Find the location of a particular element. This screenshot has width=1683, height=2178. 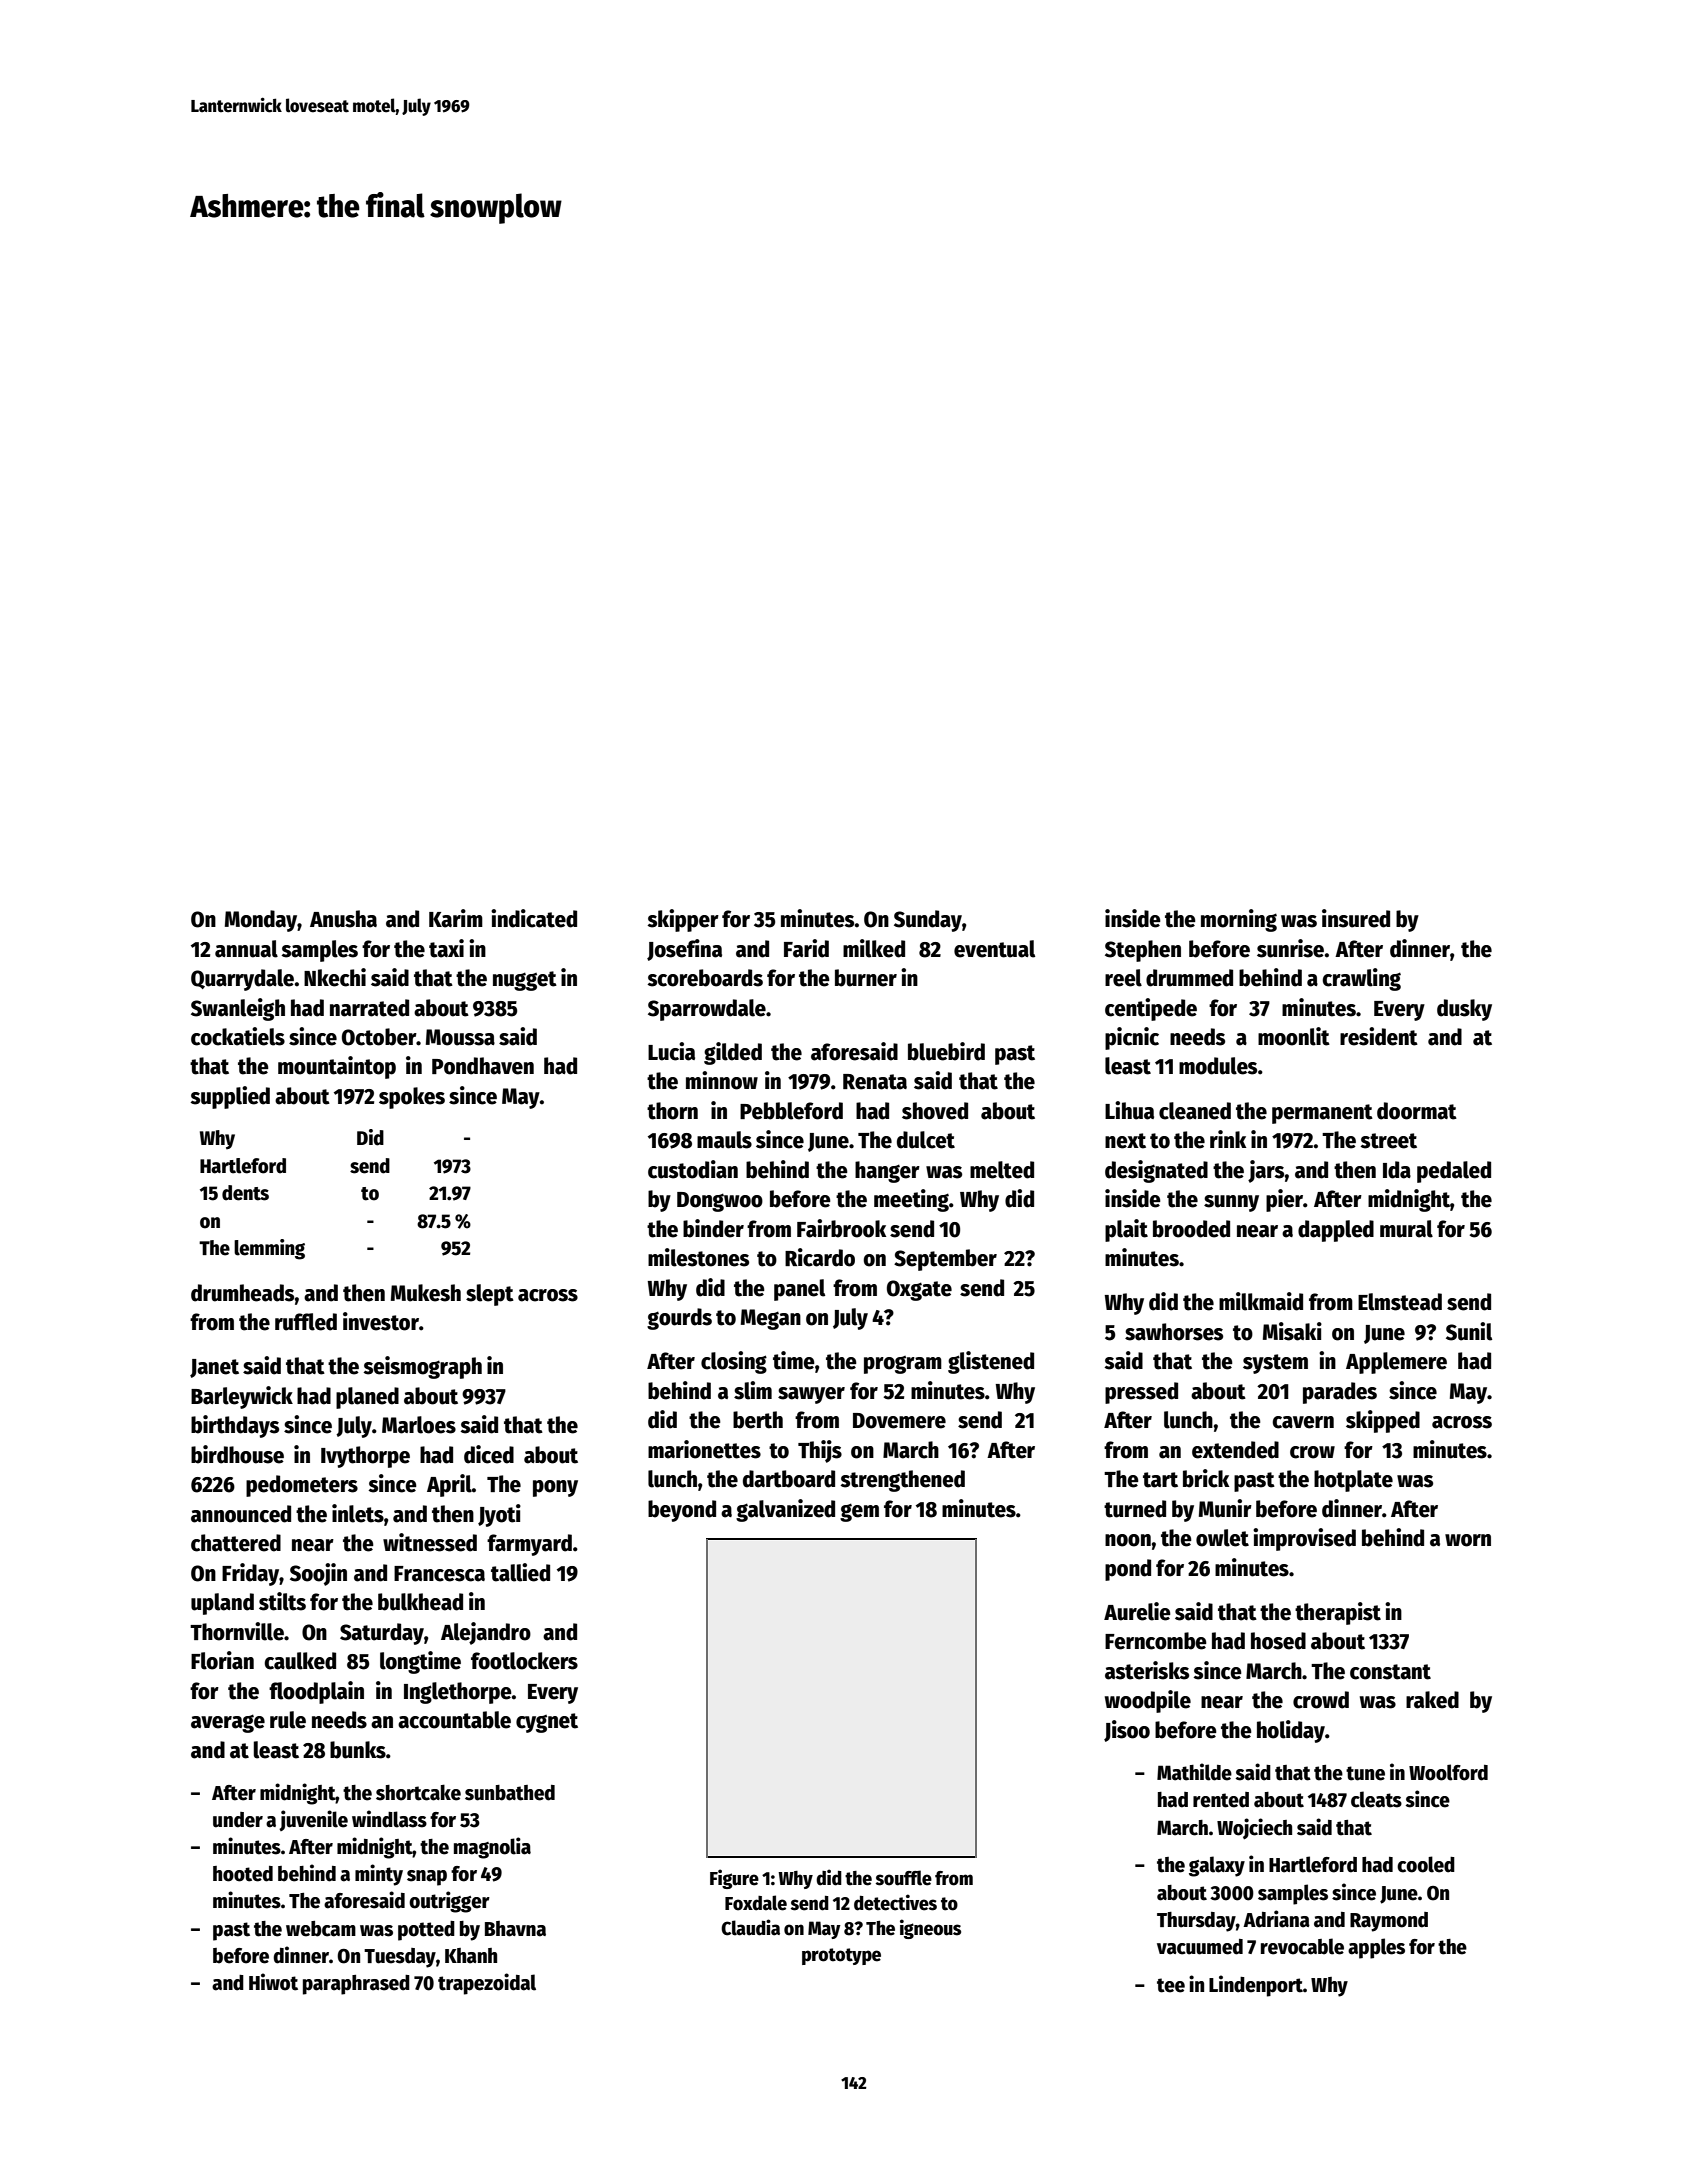

hosed is located at coordinates (1278, 1641).
